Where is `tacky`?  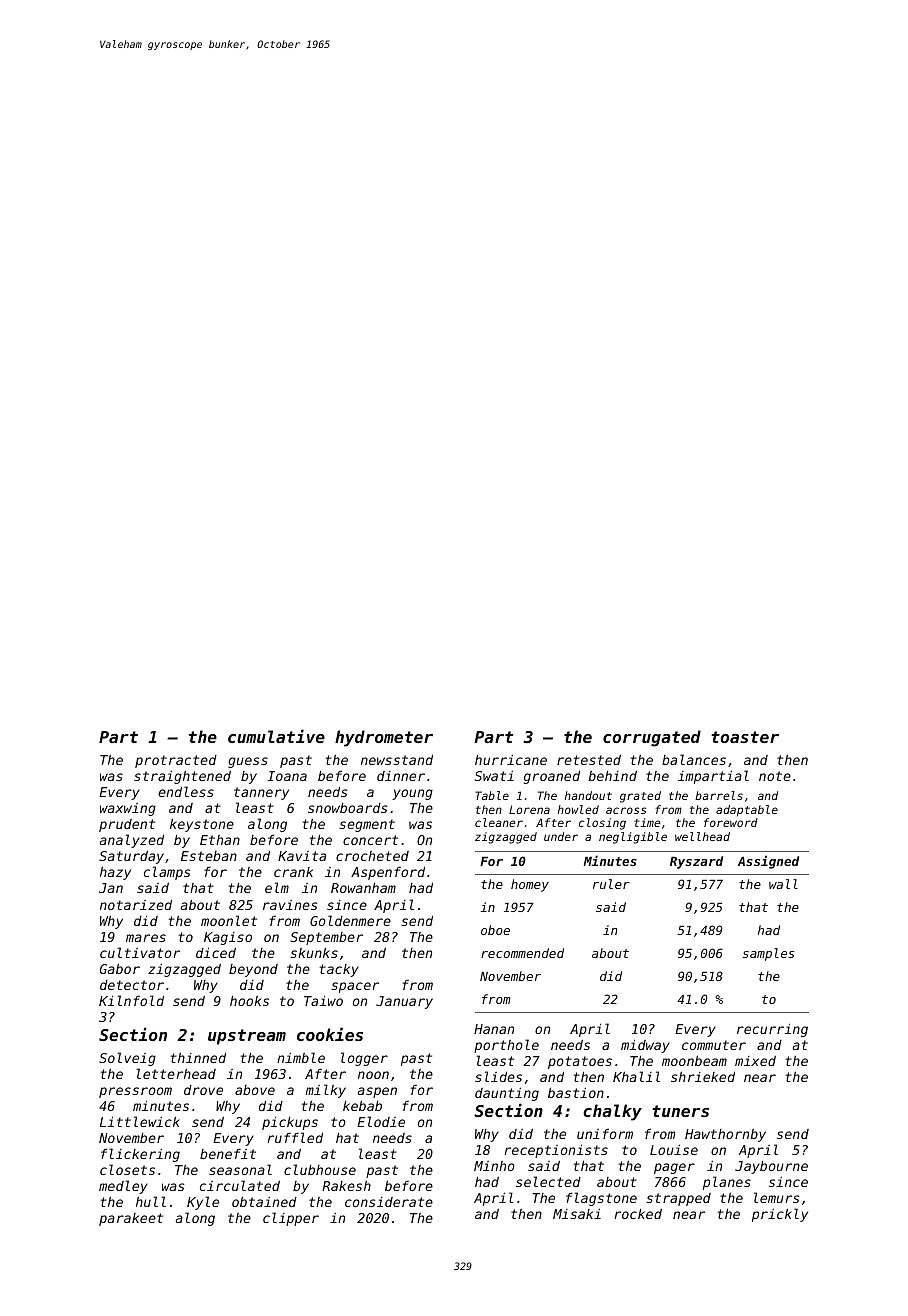
tacky is located at coordinates (339, 970).
